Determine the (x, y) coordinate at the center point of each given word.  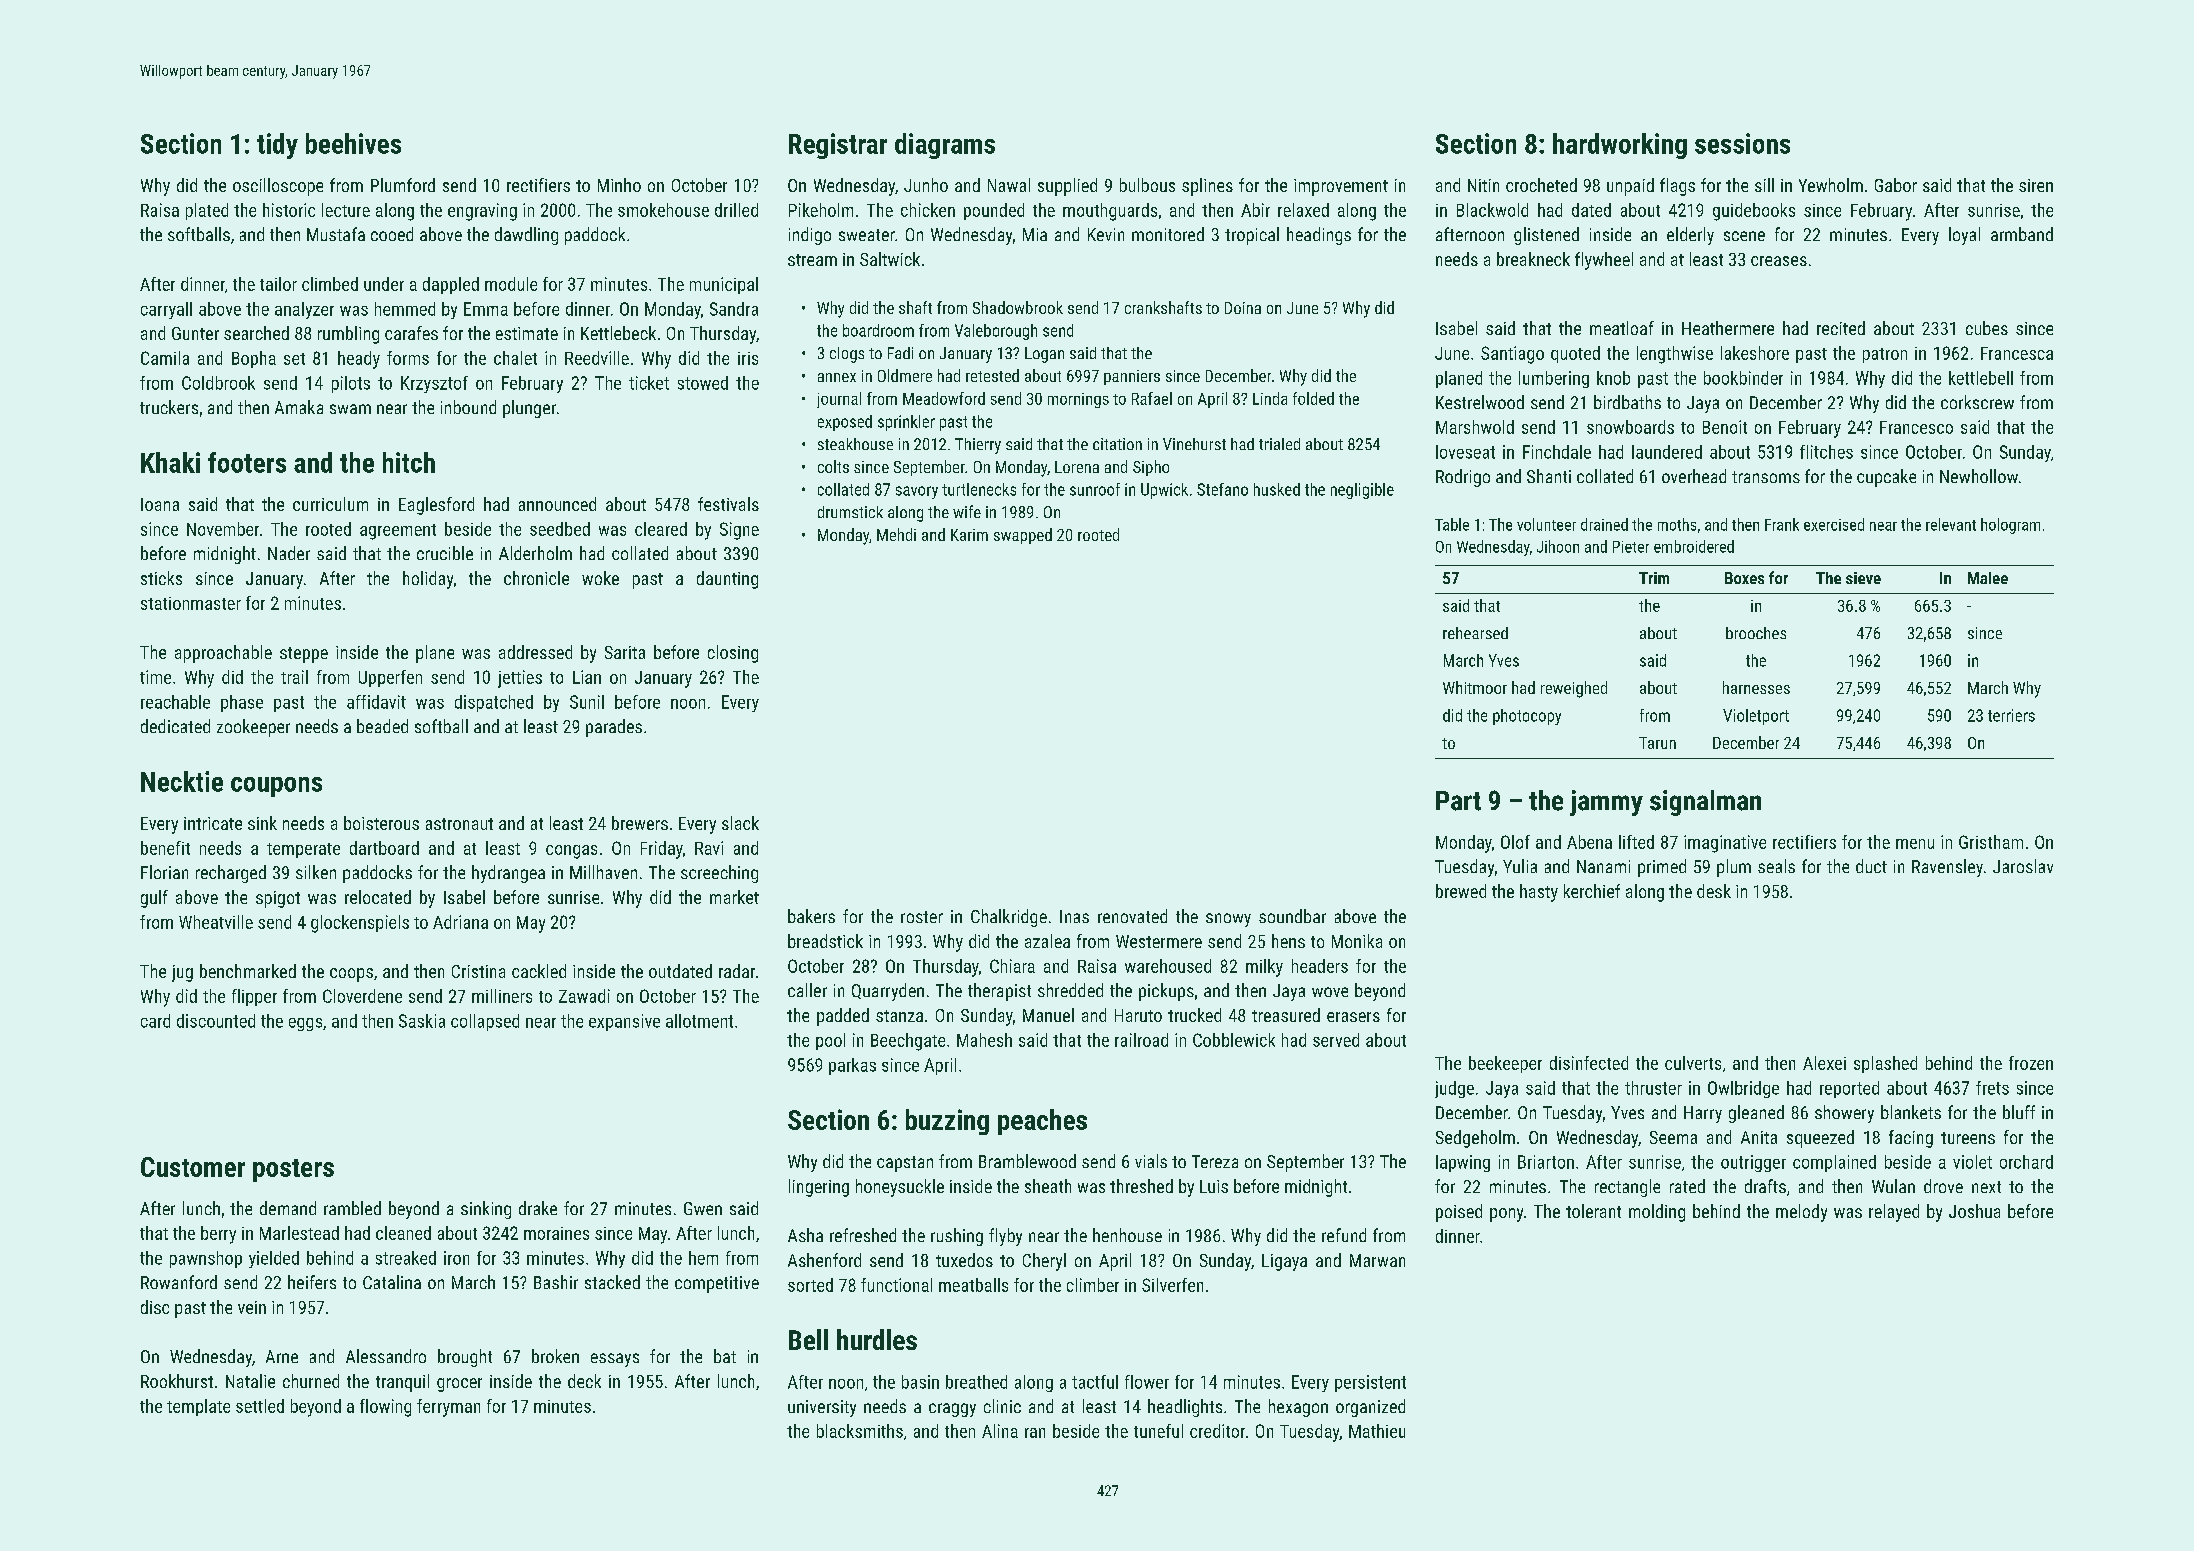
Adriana (460, 922)
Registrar (838, 146)
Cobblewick (1234, 1040)
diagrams (945, 146)
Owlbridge (1743, 1089)
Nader (289, 553)
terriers (2011, 715)
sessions (1742, 143)
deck (584, 1381)
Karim (969, 535)
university (822, 1408)
